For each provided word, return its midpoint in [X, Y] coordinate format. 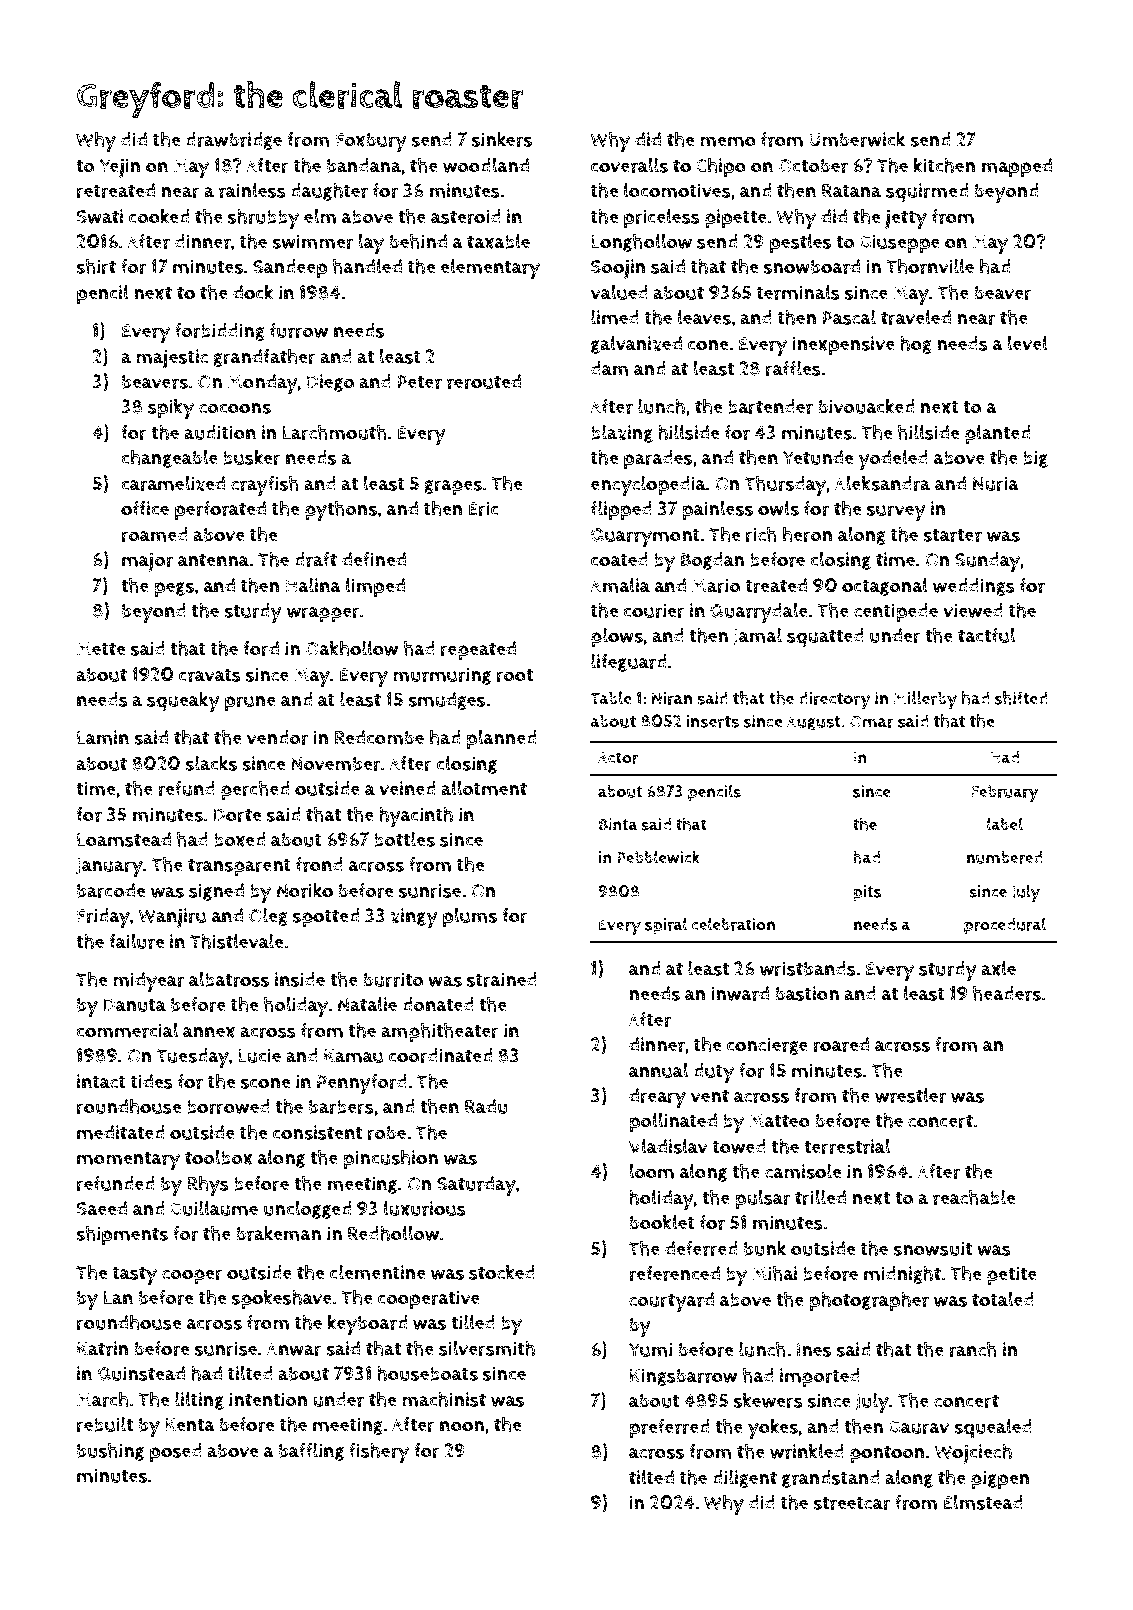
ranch [973, 1349]
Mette [101, 649]
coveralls [629, 165]
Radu [486, 1106]
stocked [502, 1272]
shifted [1021, 698]
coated [619, 559]
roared [841, 1044]
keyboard [368, 1325]
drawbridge [233, 141]
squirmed [927, 193]
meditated [121, 1132]
